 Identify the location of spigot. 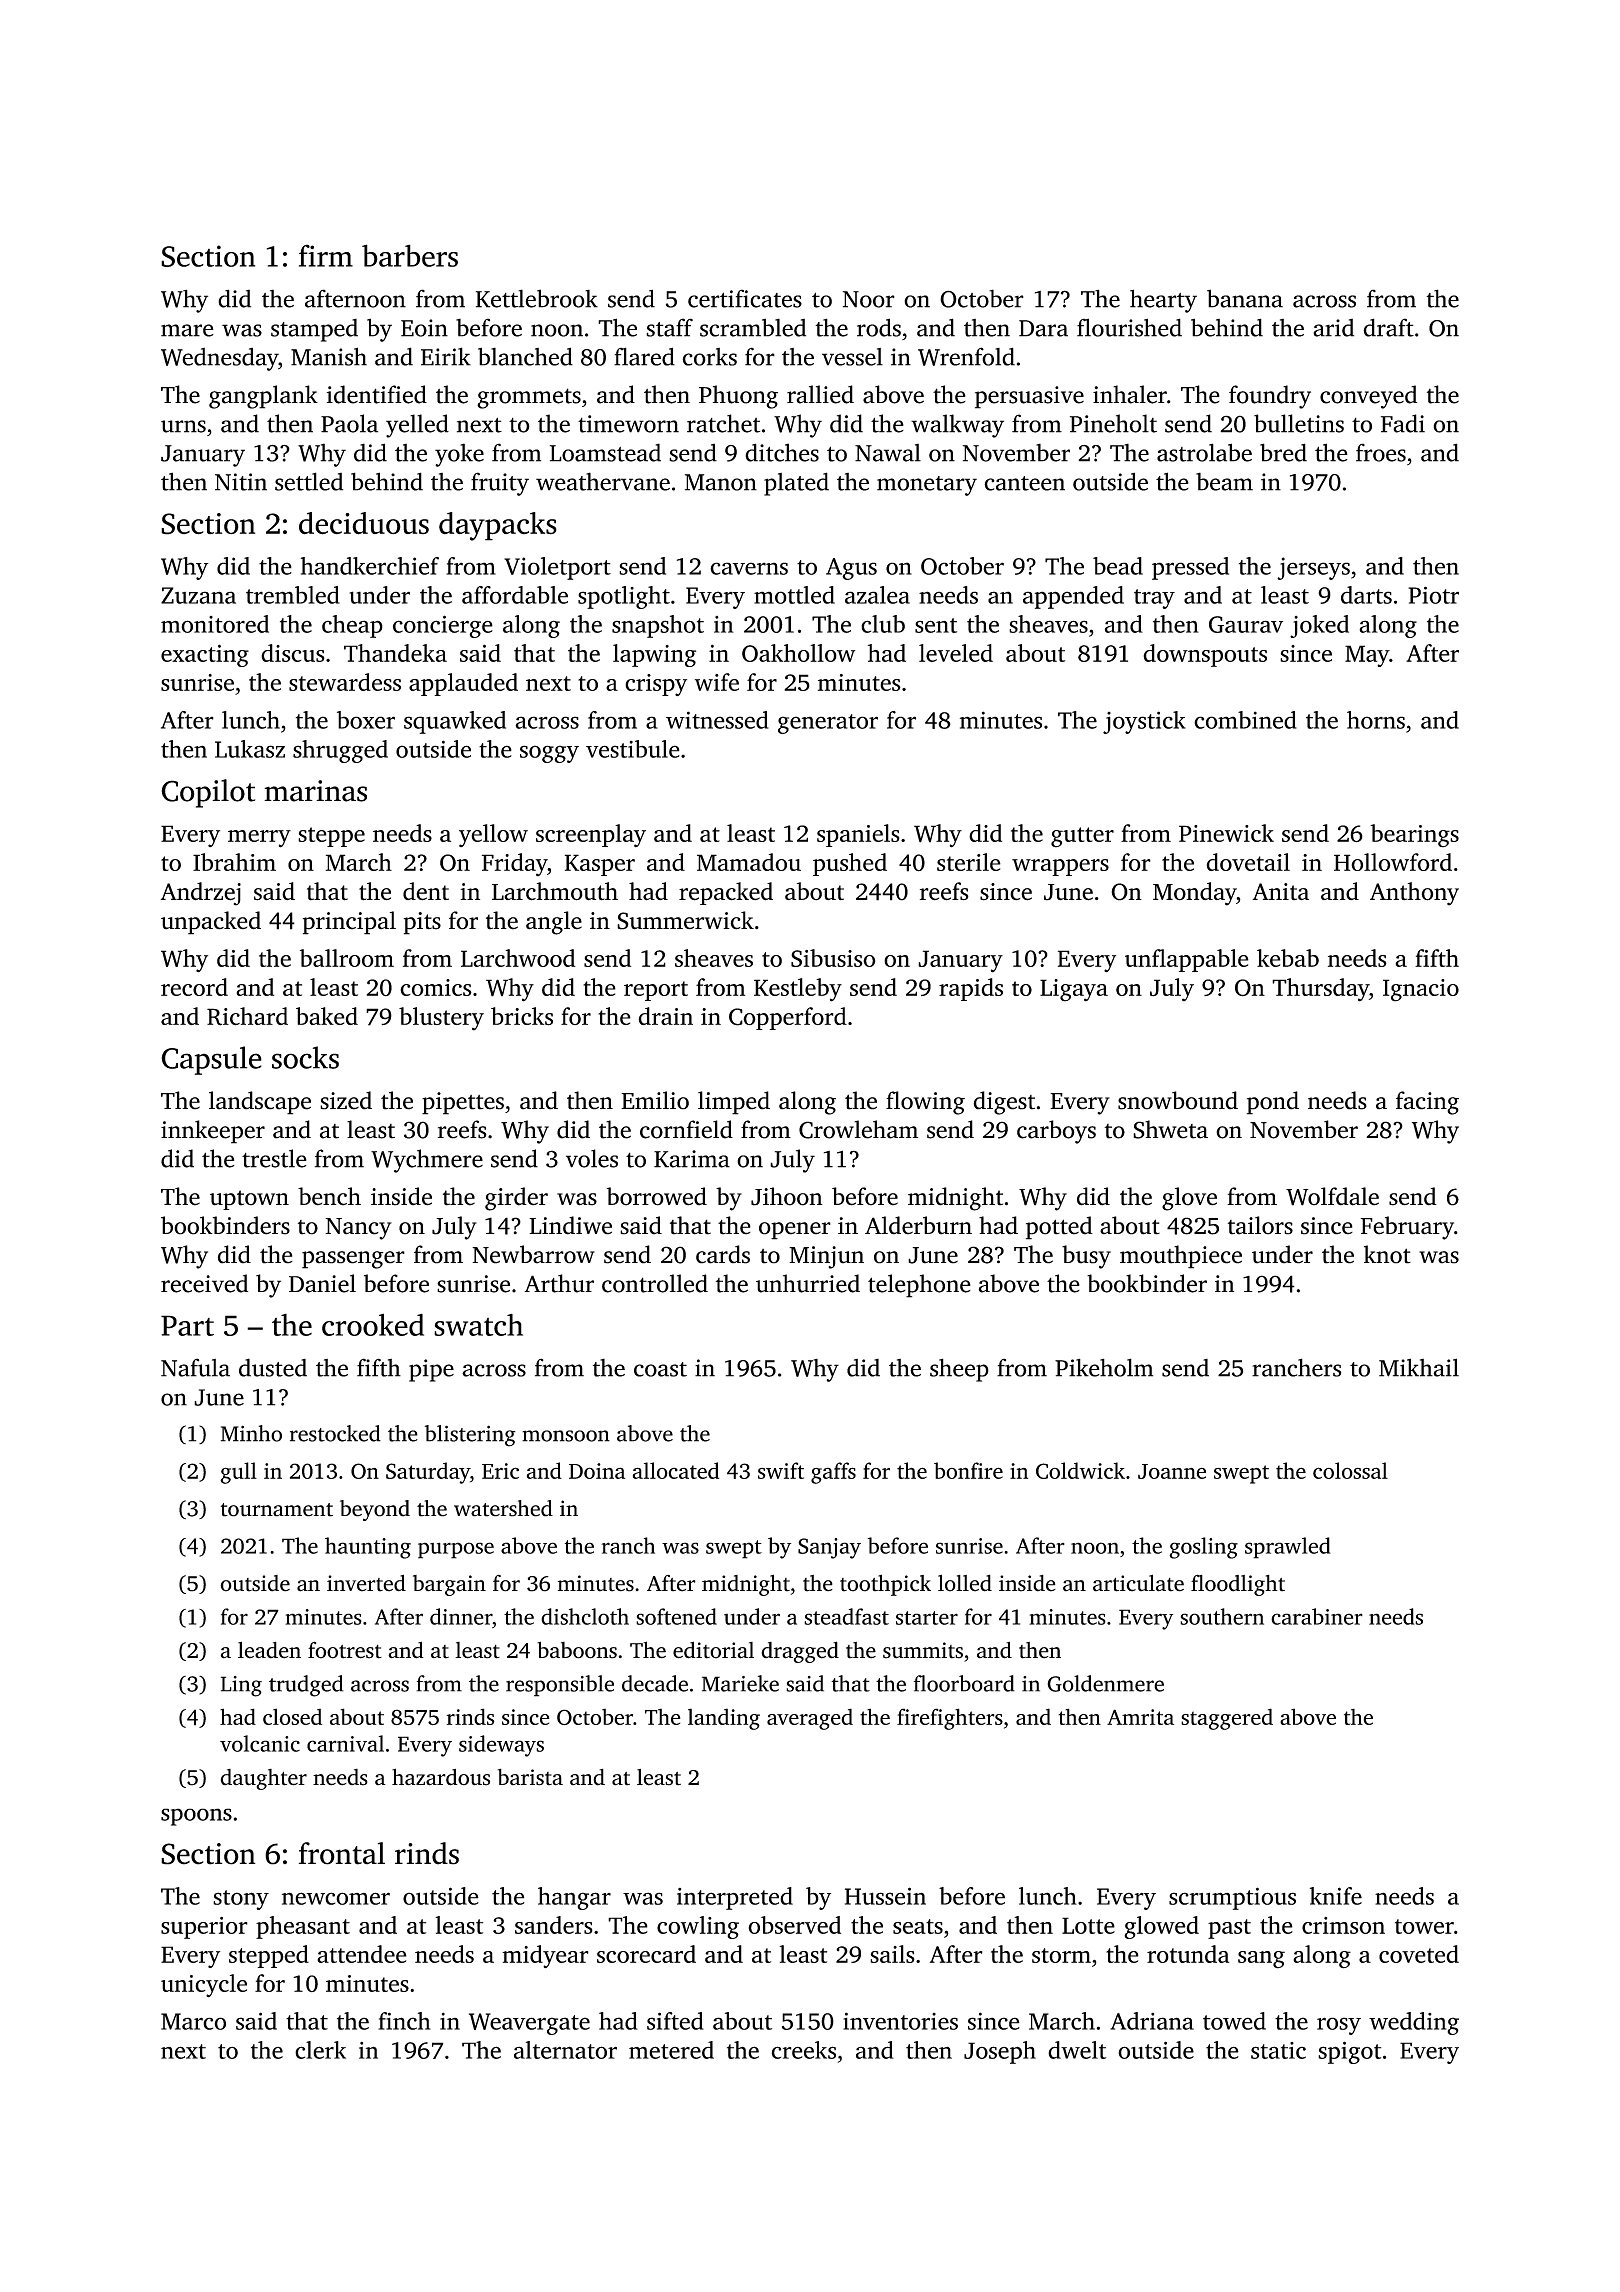
(1349, 2052).
